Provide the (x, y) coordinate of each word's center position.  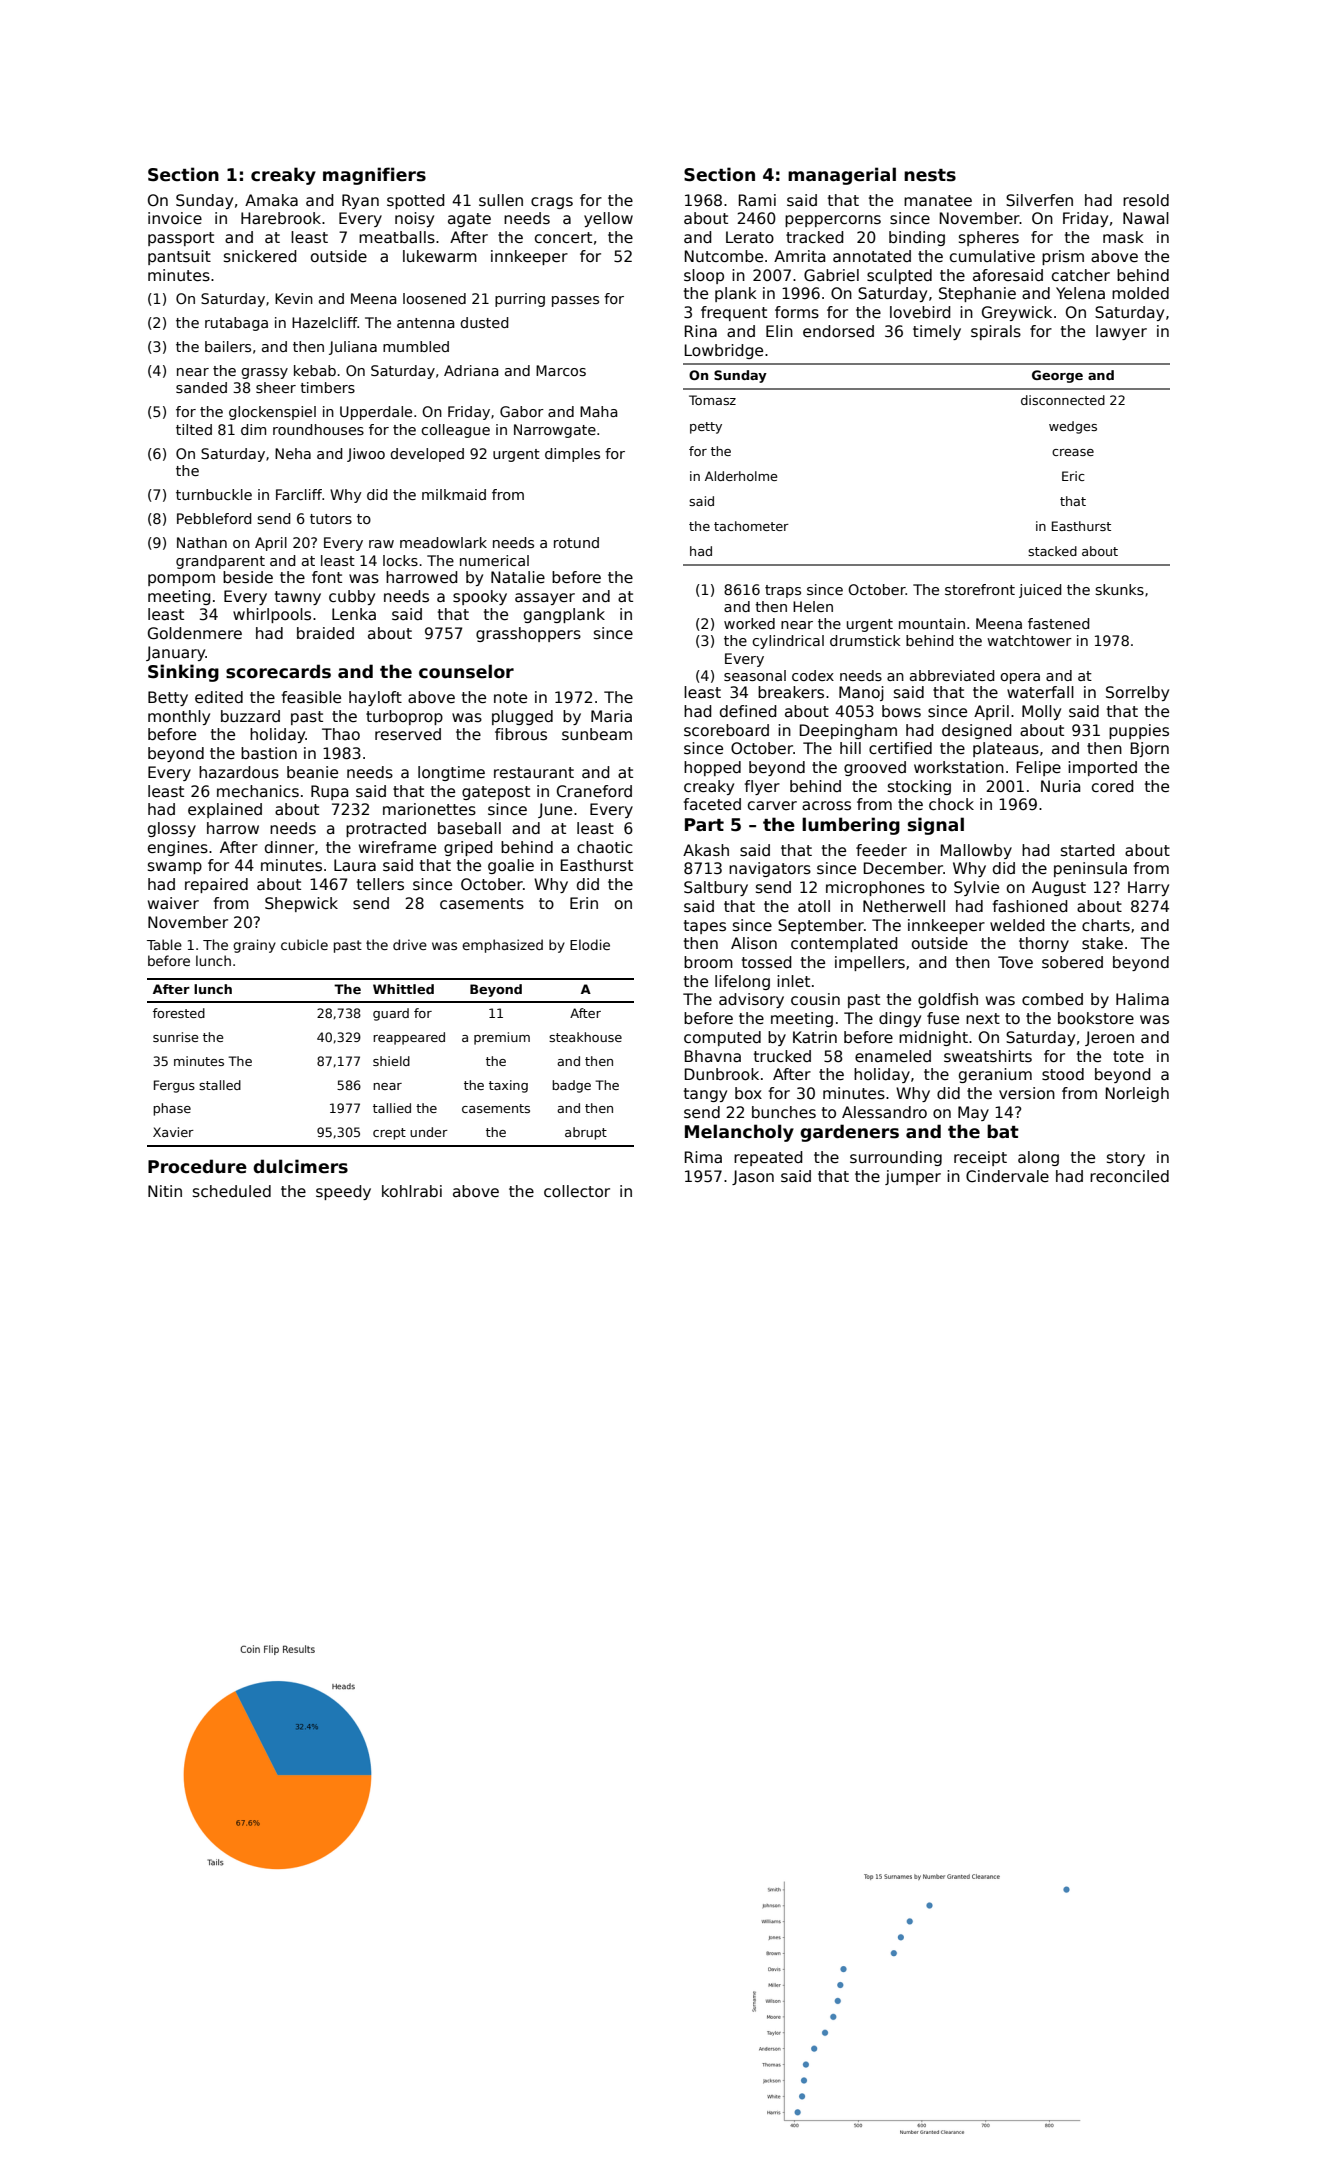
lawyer (1121, 332)
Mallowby (976, 851)
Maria (611, 716)
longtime (451, 773)
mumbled (416, 346)
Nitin (165, 1191)
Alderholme (741, 476)
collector (577, 1191)
